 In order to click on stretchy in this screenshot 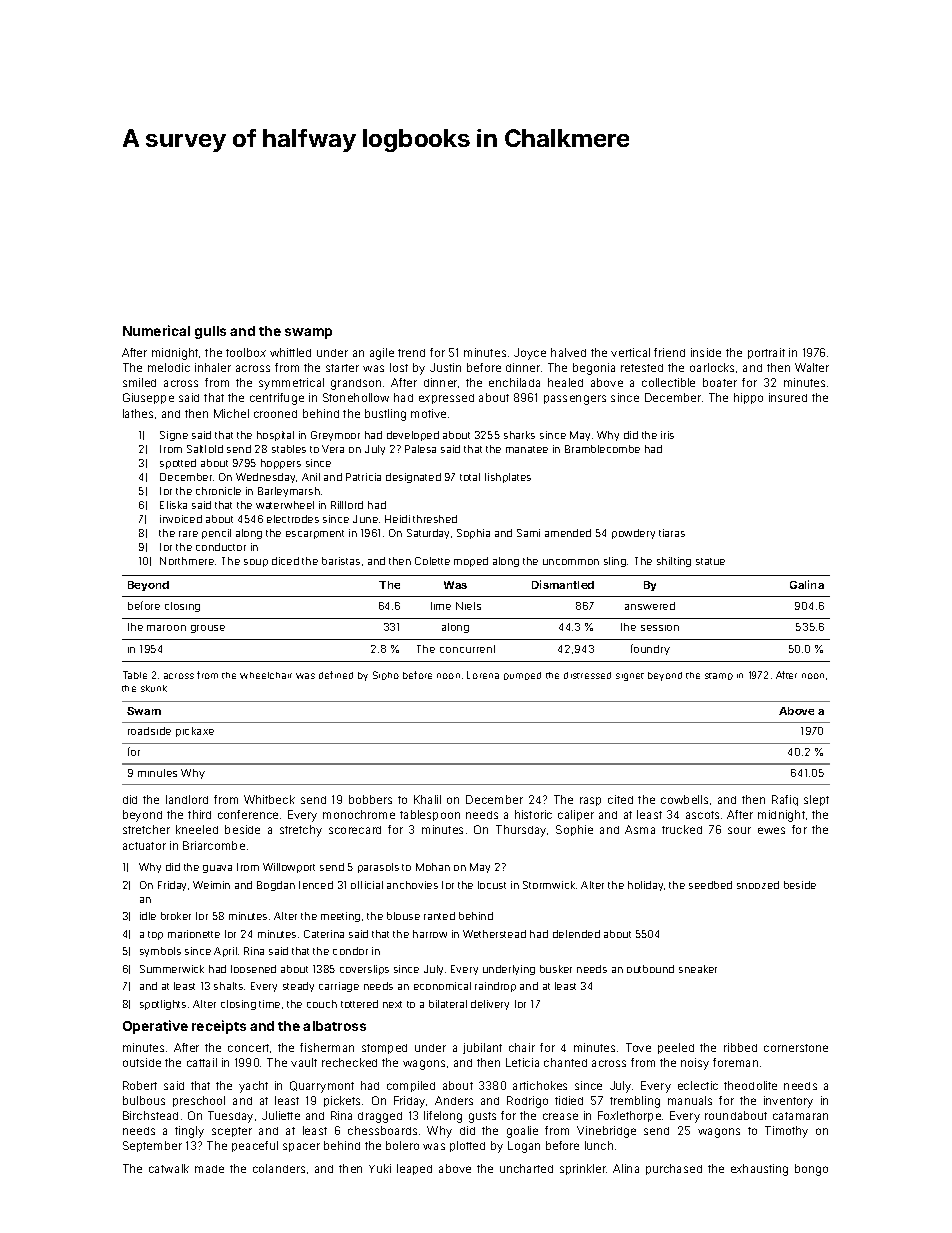, I will do `click(301, 831)`.
